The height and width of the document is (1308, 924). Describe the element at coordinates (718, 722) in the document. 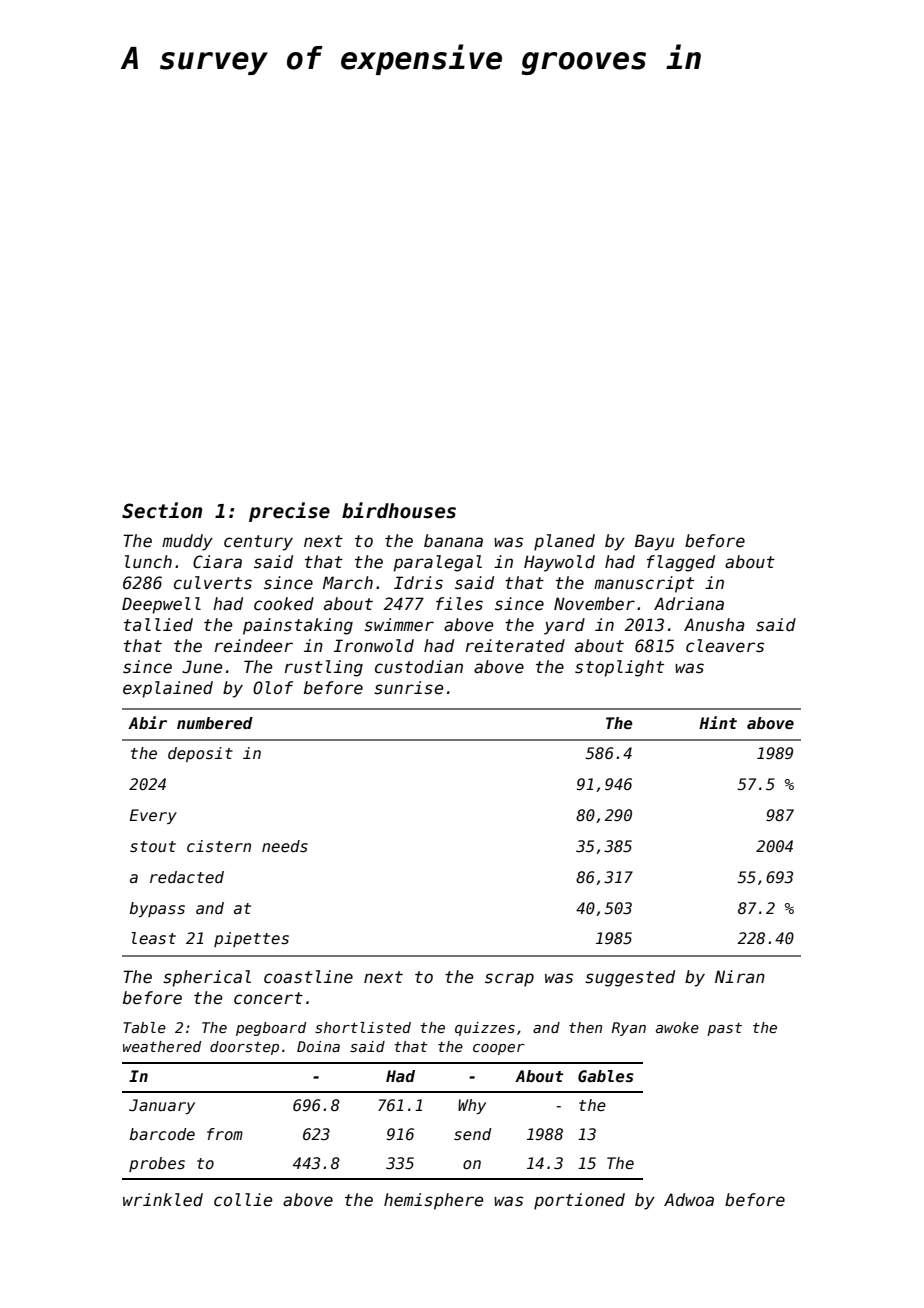

I see `Hint` at that location.
